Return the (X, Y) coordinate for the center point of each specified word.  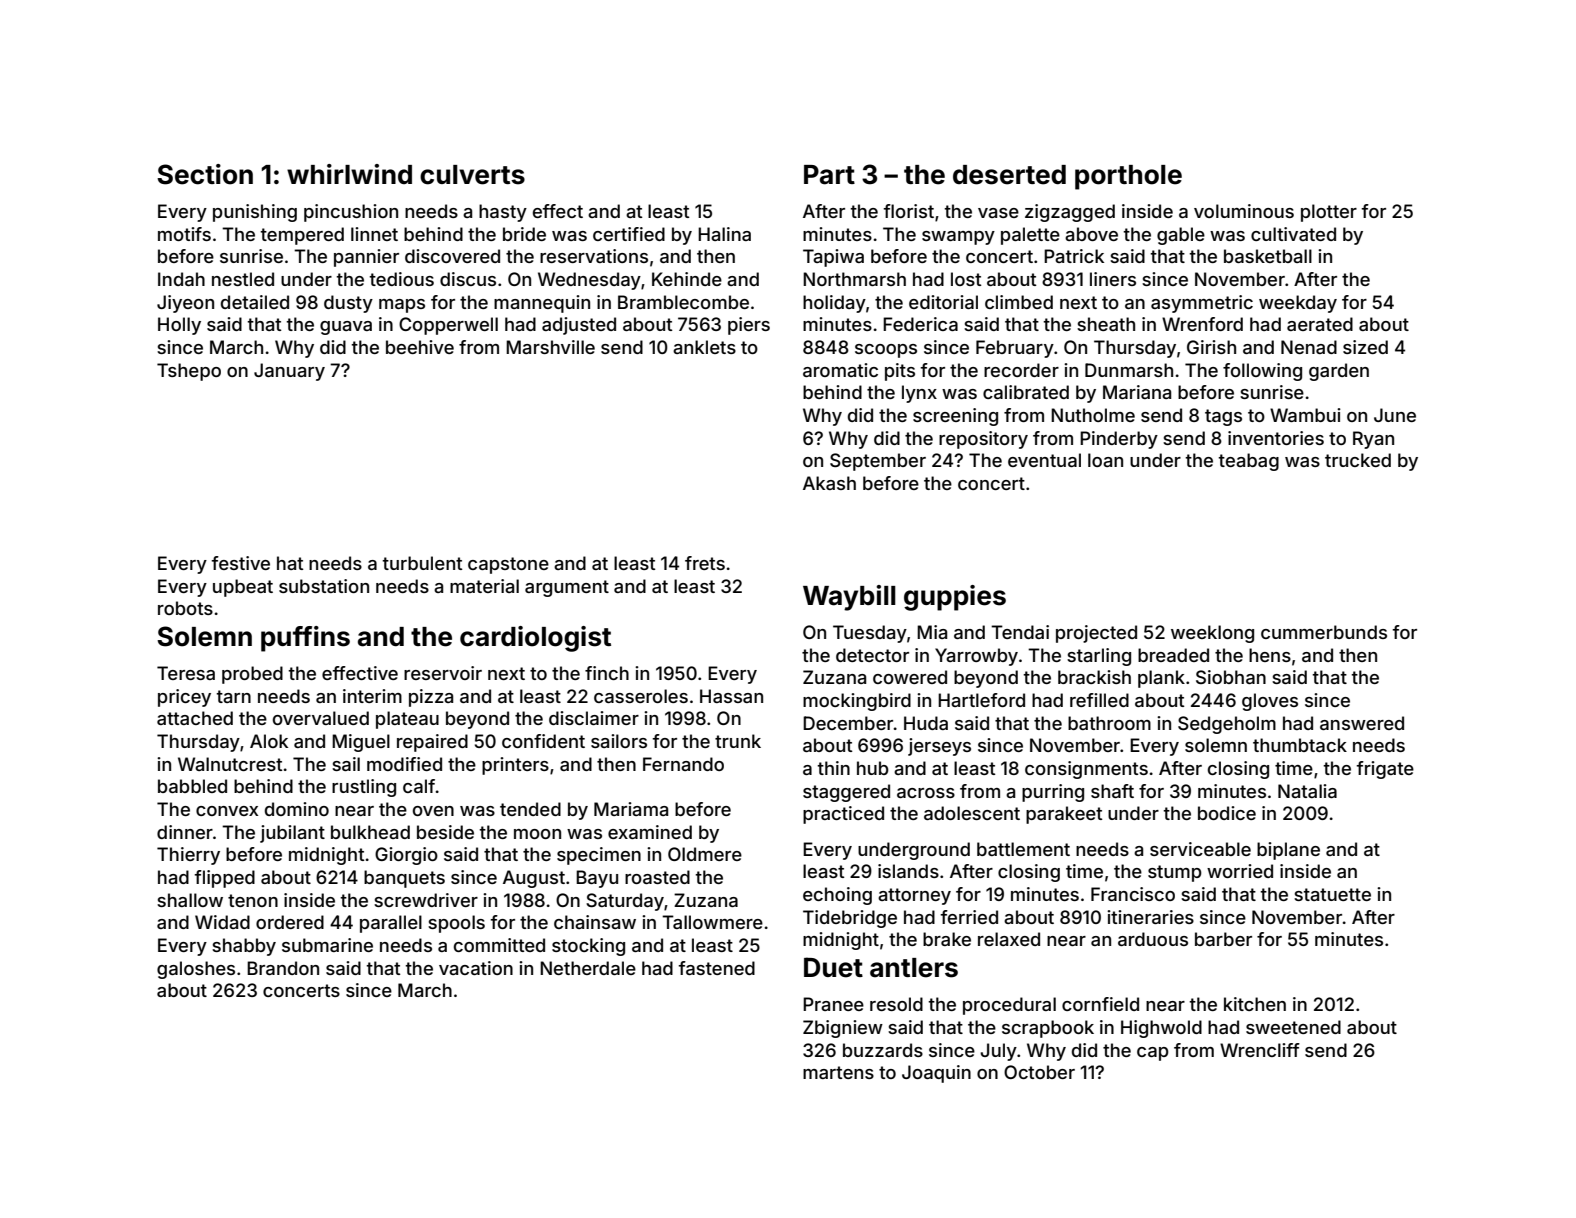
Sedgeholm (1227, 725)
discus (468, 279)
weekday (1298, 304)
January (289, 372)
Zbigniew (843, 1029)
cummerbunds (1324, 632)
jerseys (939, 747)
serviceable (1200, 849)
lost (966, 279)
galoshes (196, 970)
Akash (829, 483)
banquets (404, 879)
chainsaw (595, 922)
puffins (305, 639)
